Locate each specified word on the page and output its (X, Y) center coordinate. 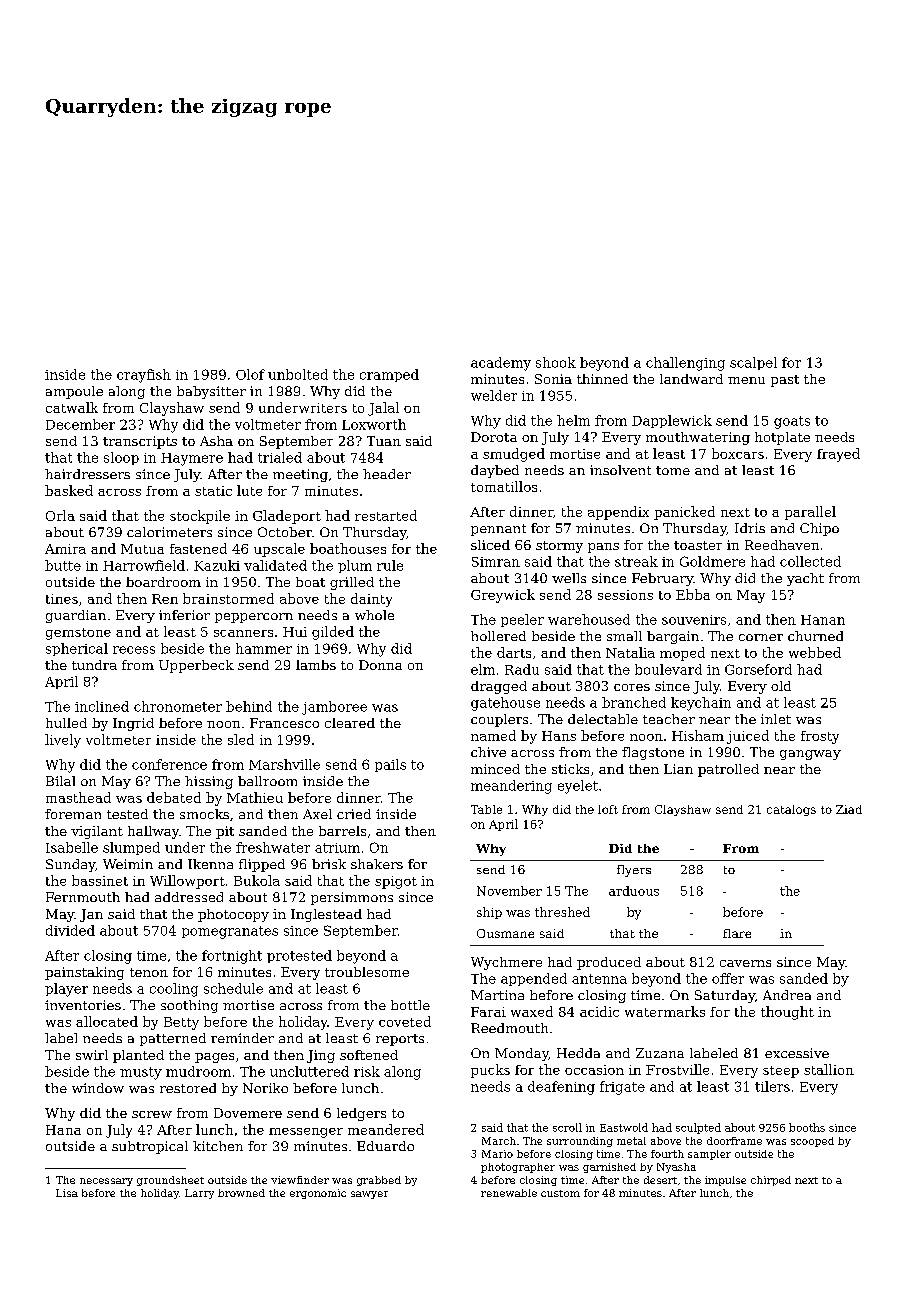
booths (807, 1127)
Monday (522, 1054)
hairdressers (87, 474)
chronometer (178, 706)
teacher (669, 719)
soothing (189, 1006)
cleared (350, 723)
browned (241, 1193)
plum (355, 566)
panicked (684, 513)
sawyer (369, 1195)
